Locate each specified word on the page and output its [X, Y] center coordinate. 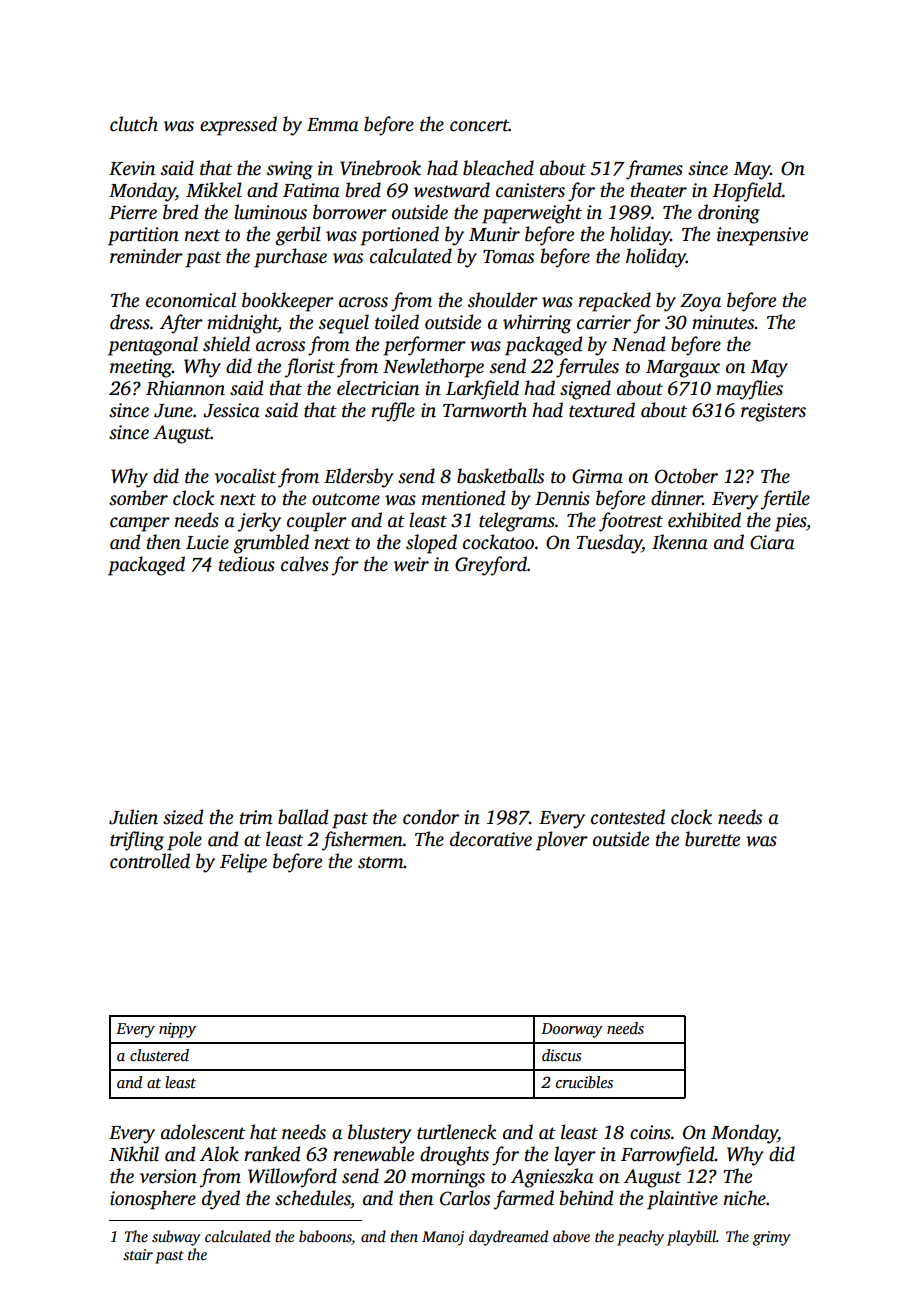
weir [411, 564]
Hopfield [747, 192]
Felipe [243, 863]
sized [183, 817]
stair [138, 1254]
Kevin [132, 168]
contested [628, 817]
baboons [325, 1237]
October [686, 476]
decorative [491, 839]
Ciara [772, 542]
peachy [640, 1238]
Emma [333, 125]
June [173, 411]
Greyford [491, 566]
